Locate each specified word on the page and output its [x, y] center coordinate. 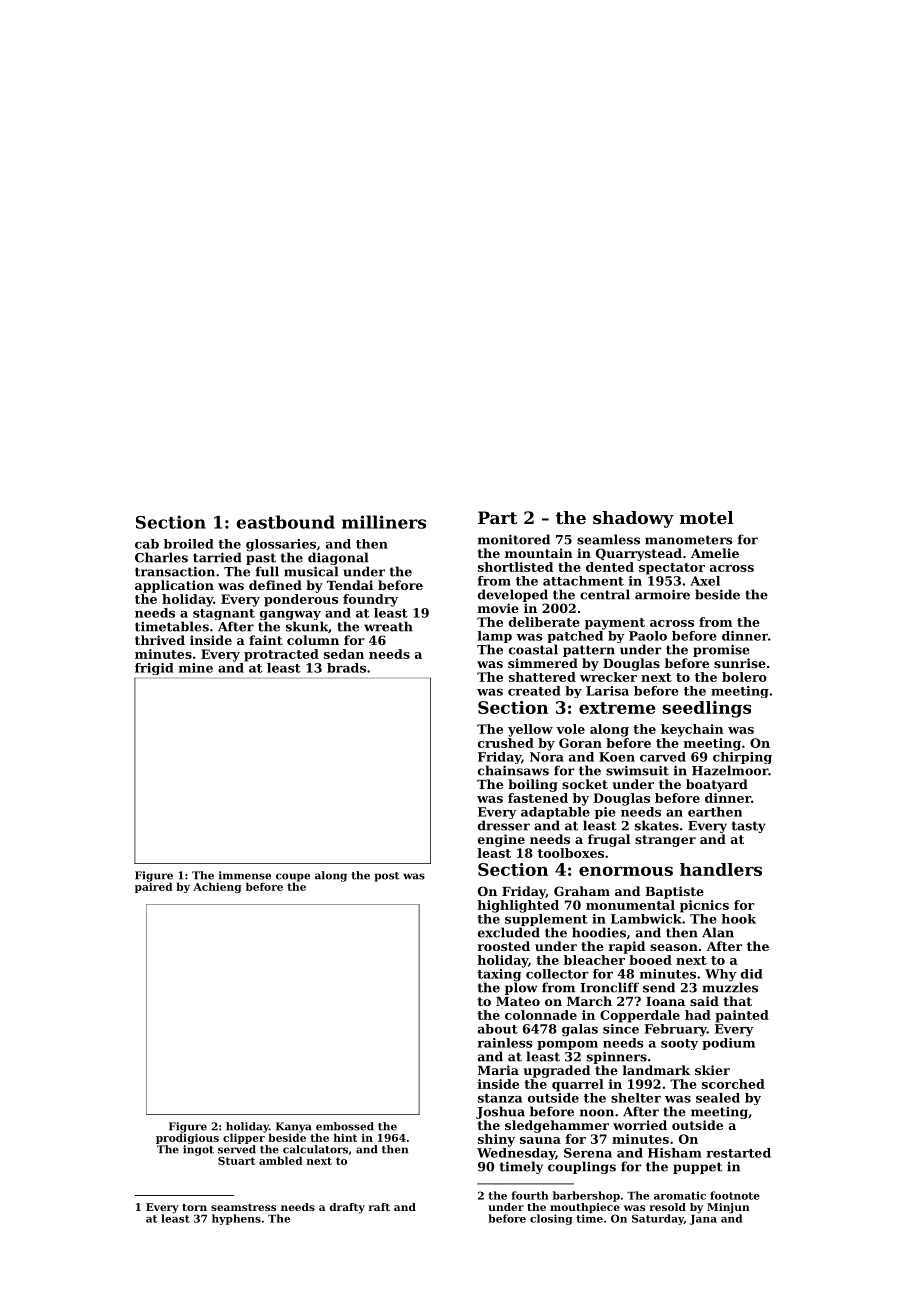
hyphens [236, 1219]
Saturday [658, 1219]
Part [497, 517]
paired [154, 887]
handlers [721, 869]
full [267, 571]
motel [707, 517]
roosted [504, 946]
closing [551, 1219]
